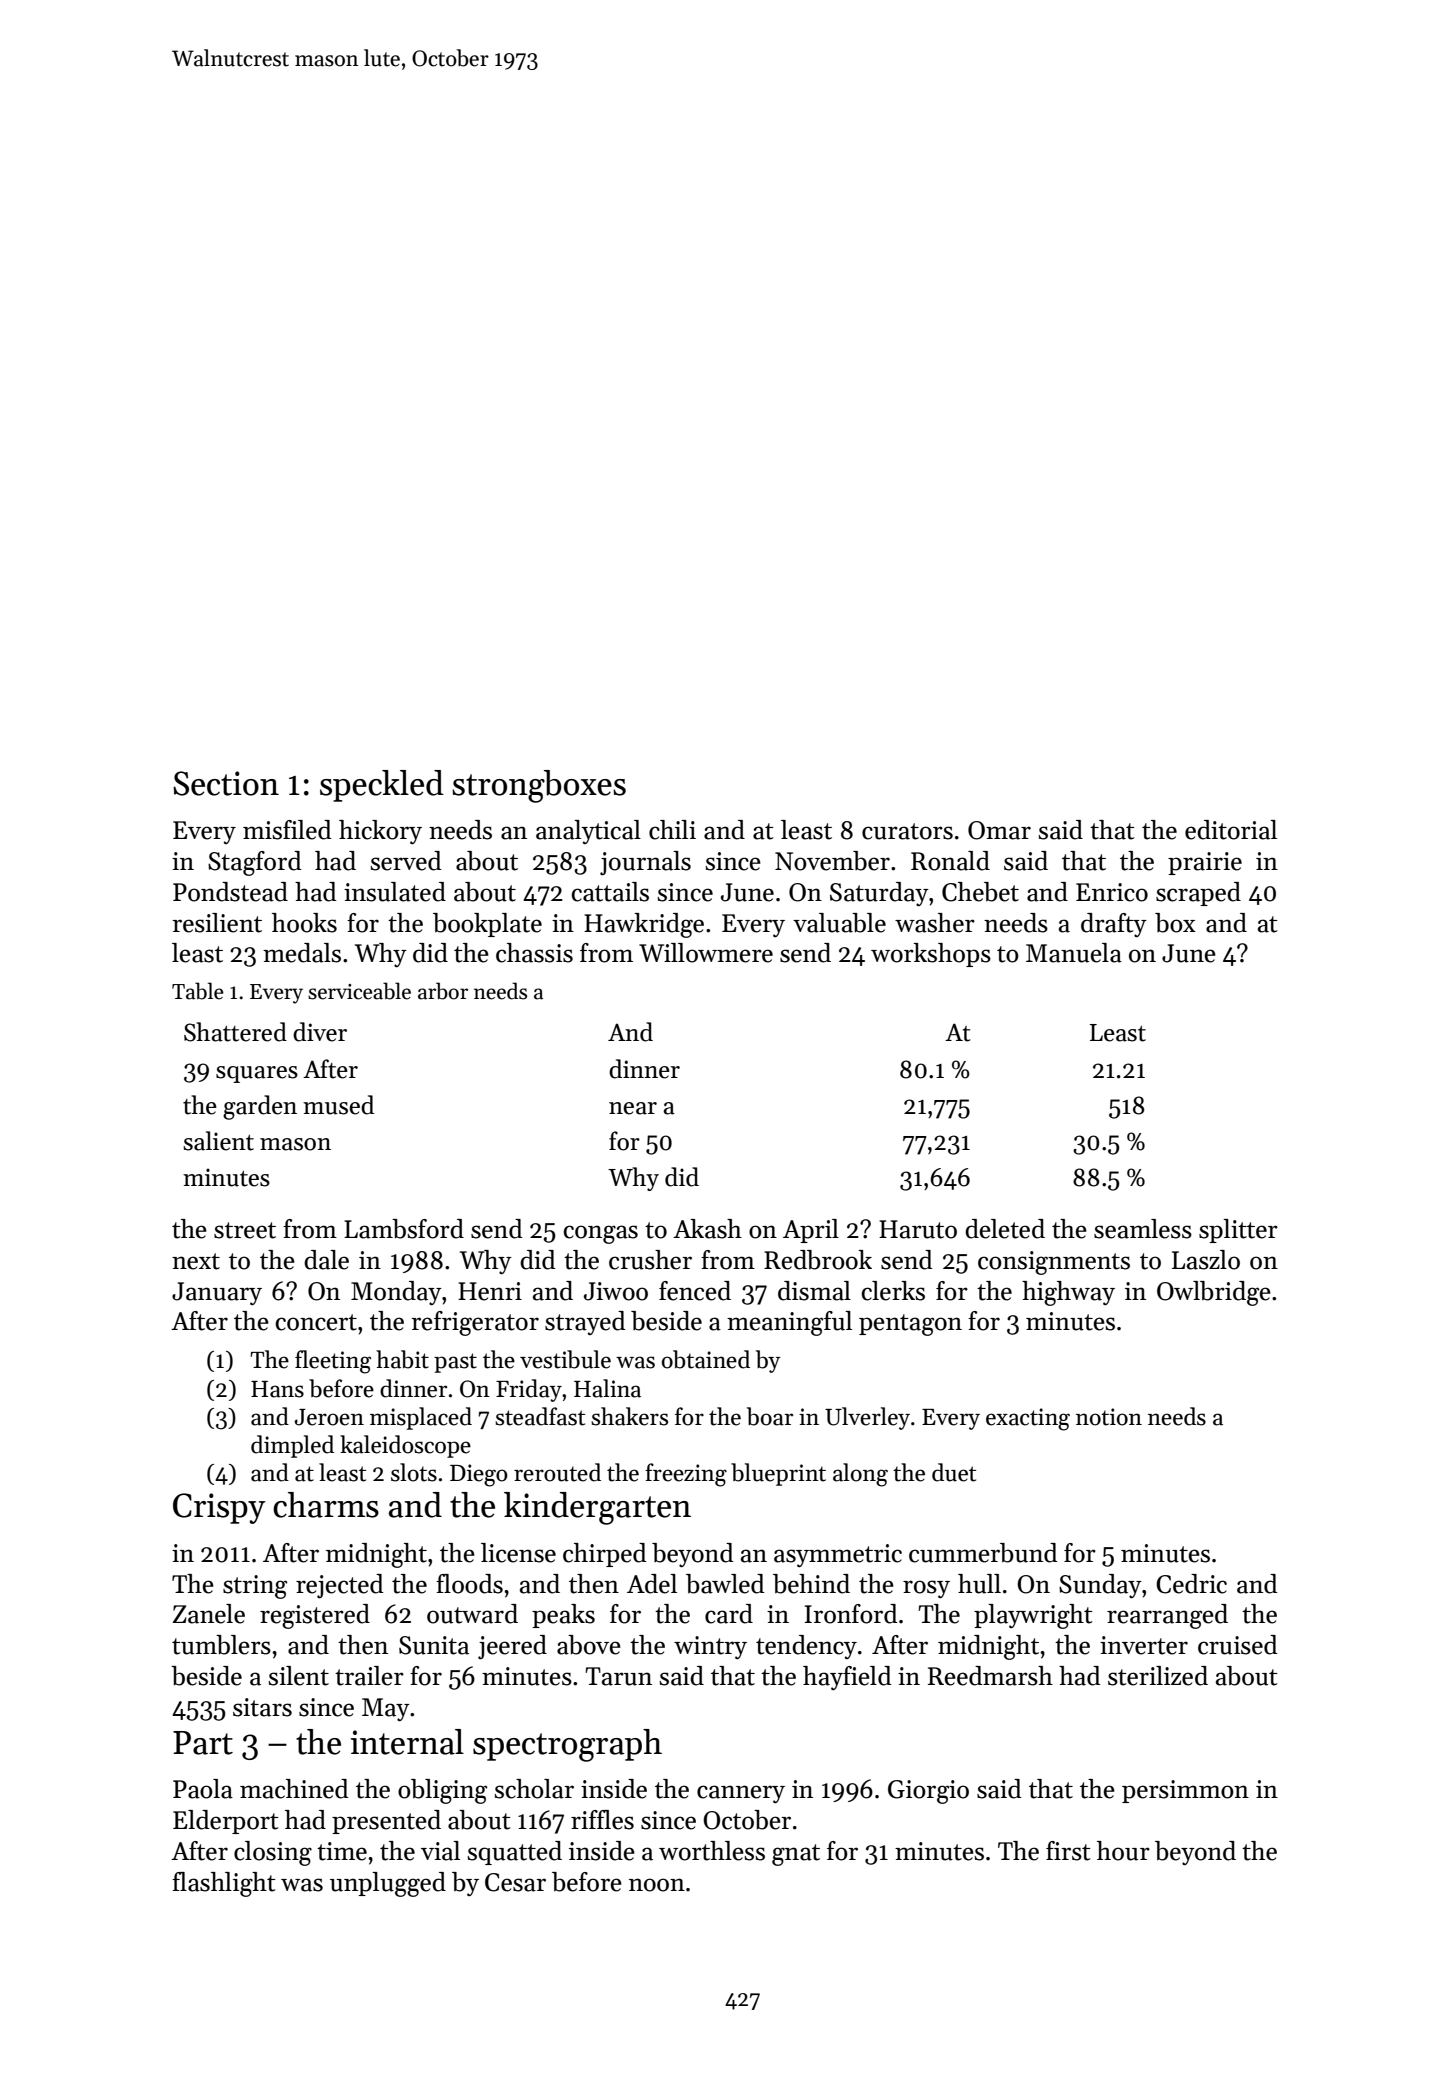  Describe the element at coordinates (1231, 830) in the document. I see `editorial` at that location.
